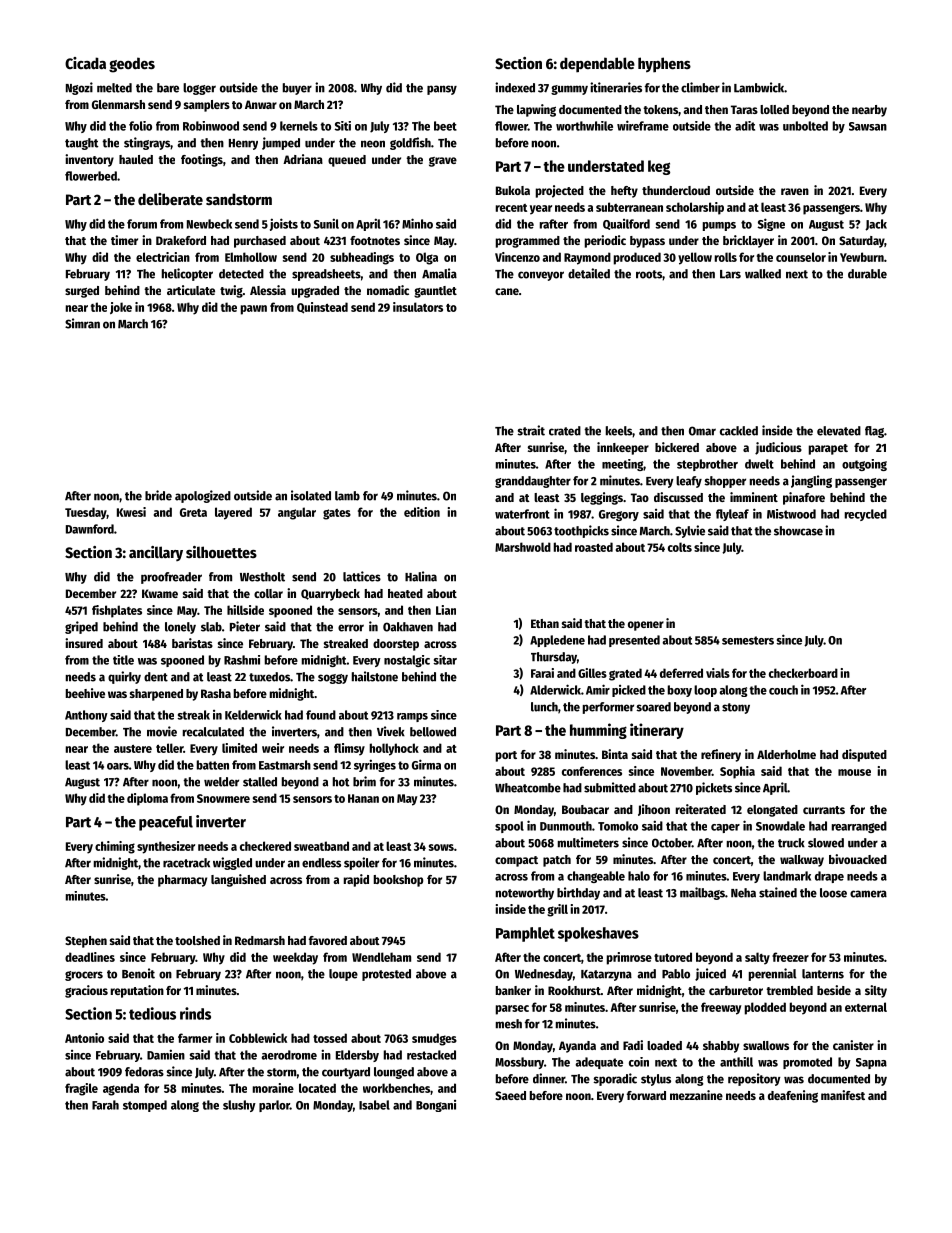 Image resolution: width=952 pixels, height=1233 pixels. What do you see at coordinates (803, 673) in the document?
I see `checkerboard` at bounding box center [803, 673].
